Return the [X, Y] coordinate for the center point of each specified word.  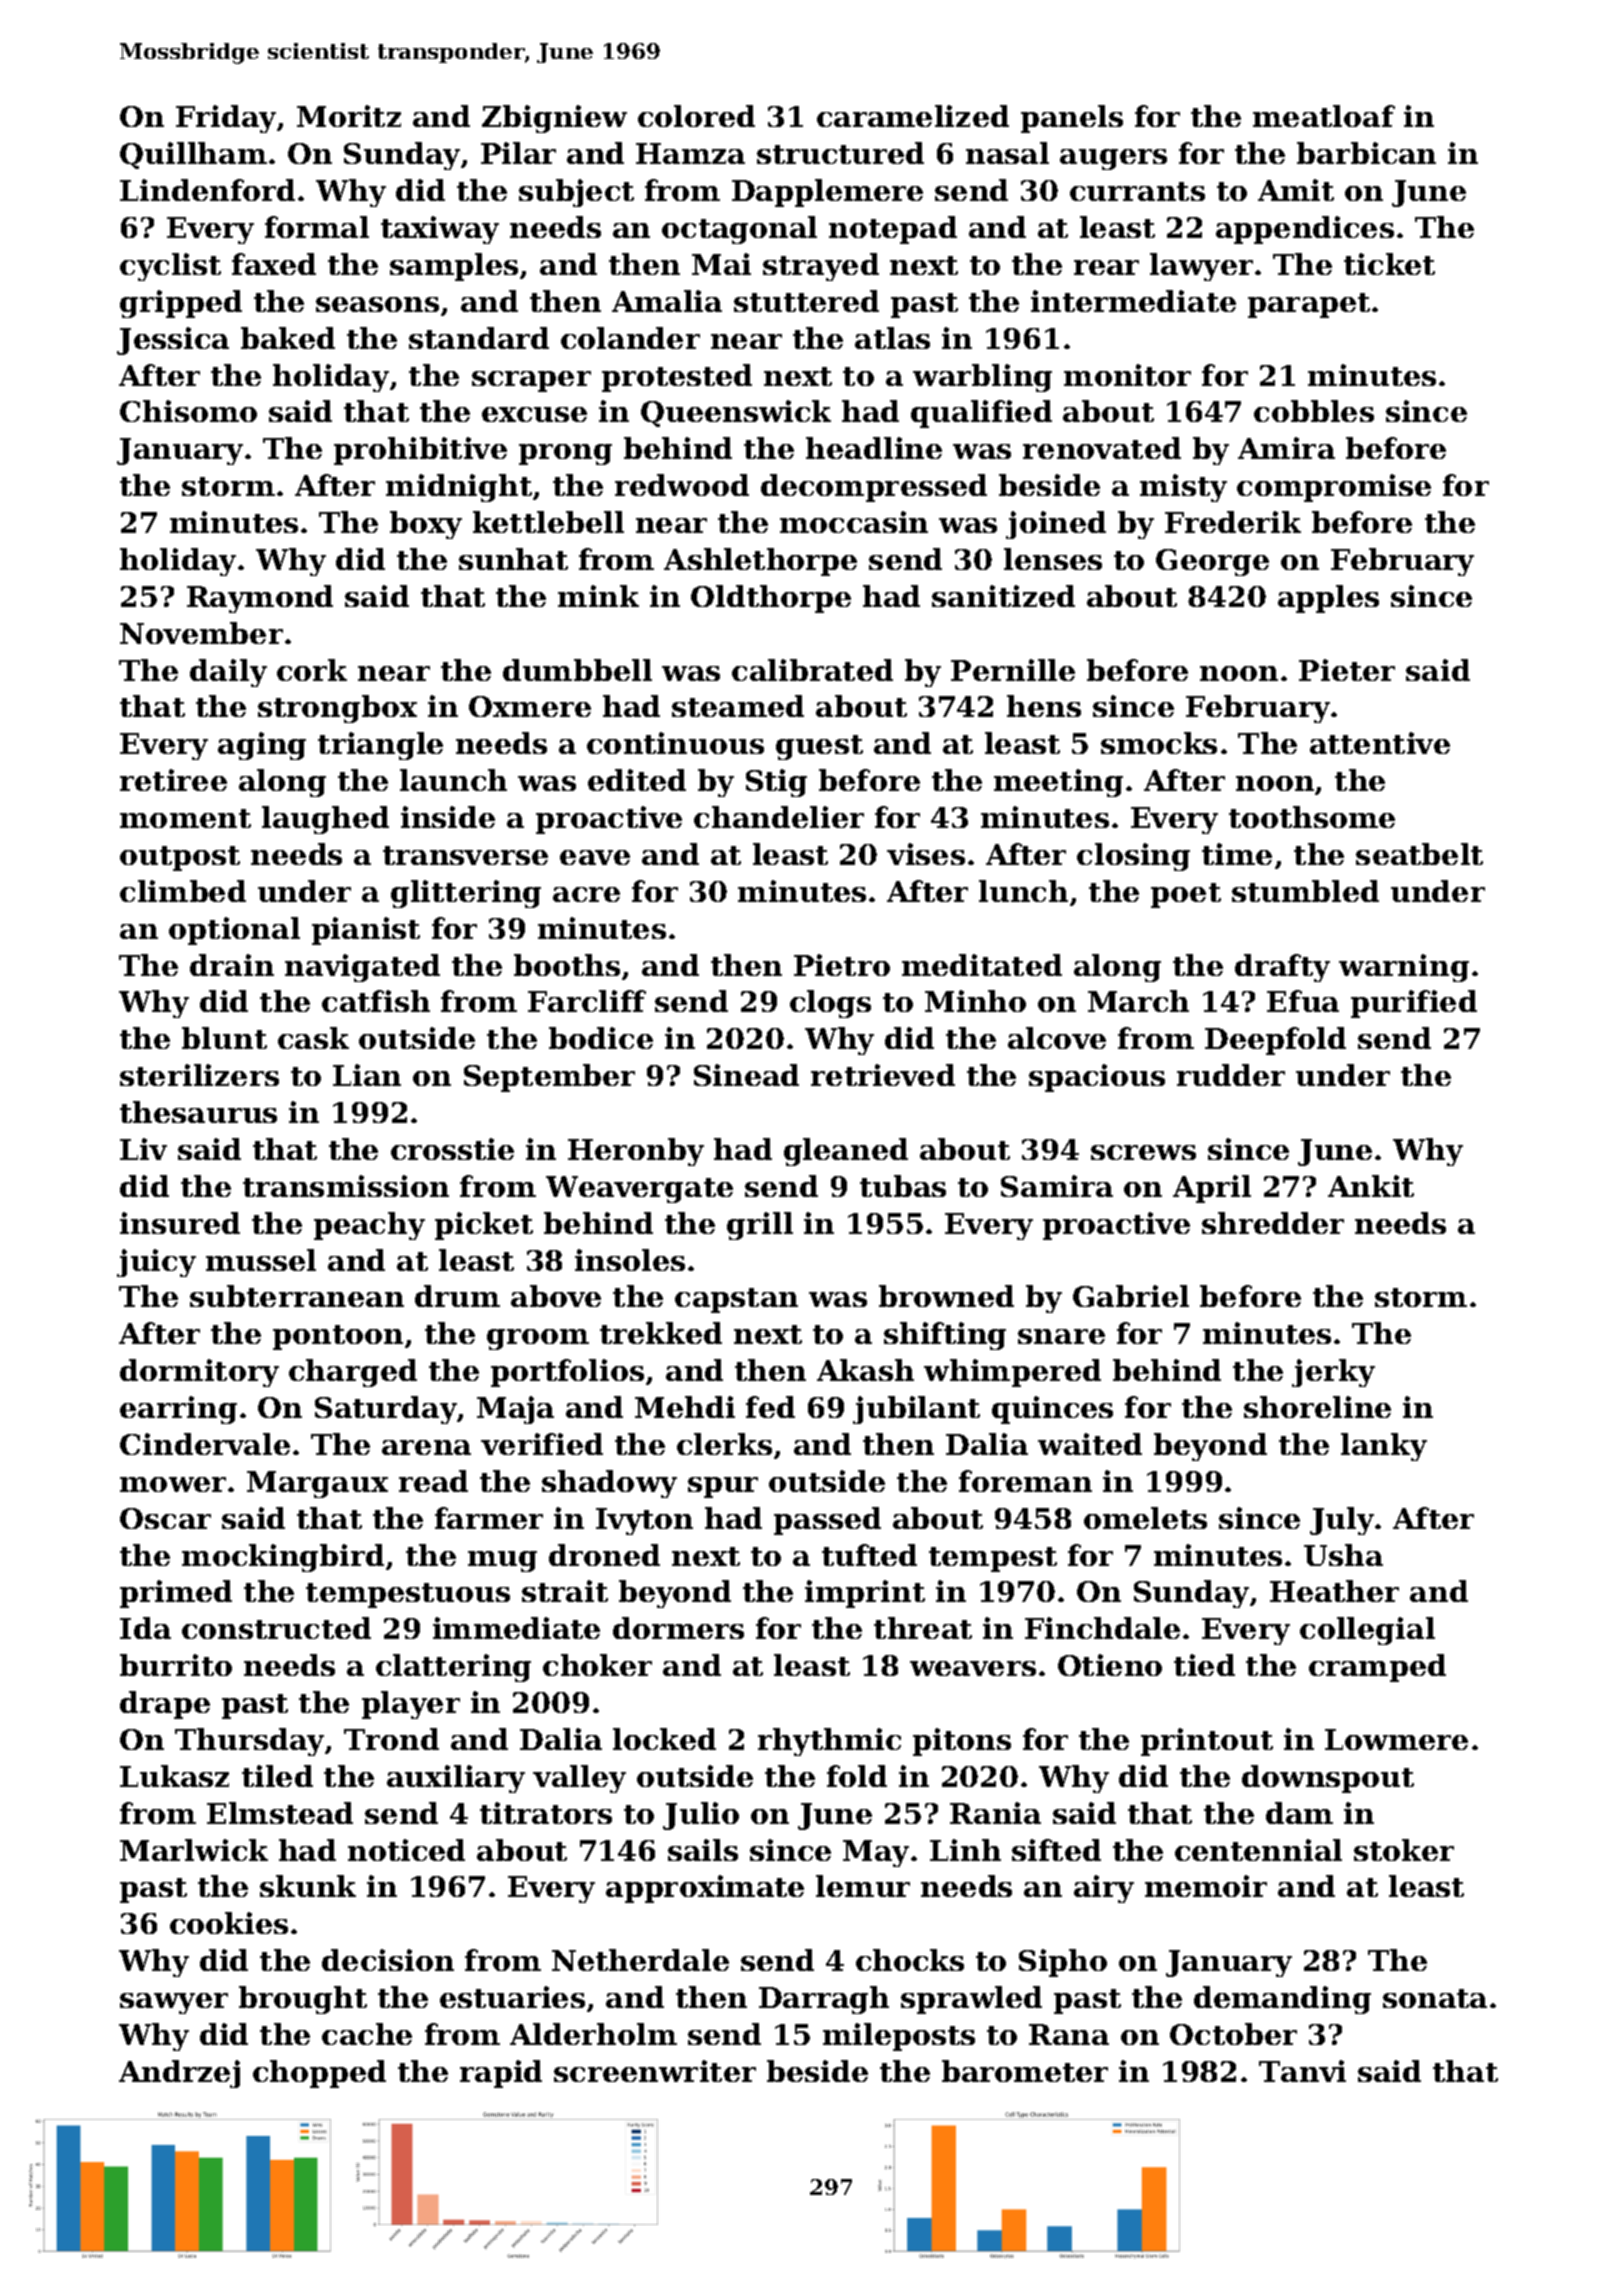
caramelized [913, 116]
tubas [903, 1186]
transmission [346, 1186]
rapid [501, 2074]
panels [1072, 119]
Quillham [193, 155]
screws [1143, 1152]
